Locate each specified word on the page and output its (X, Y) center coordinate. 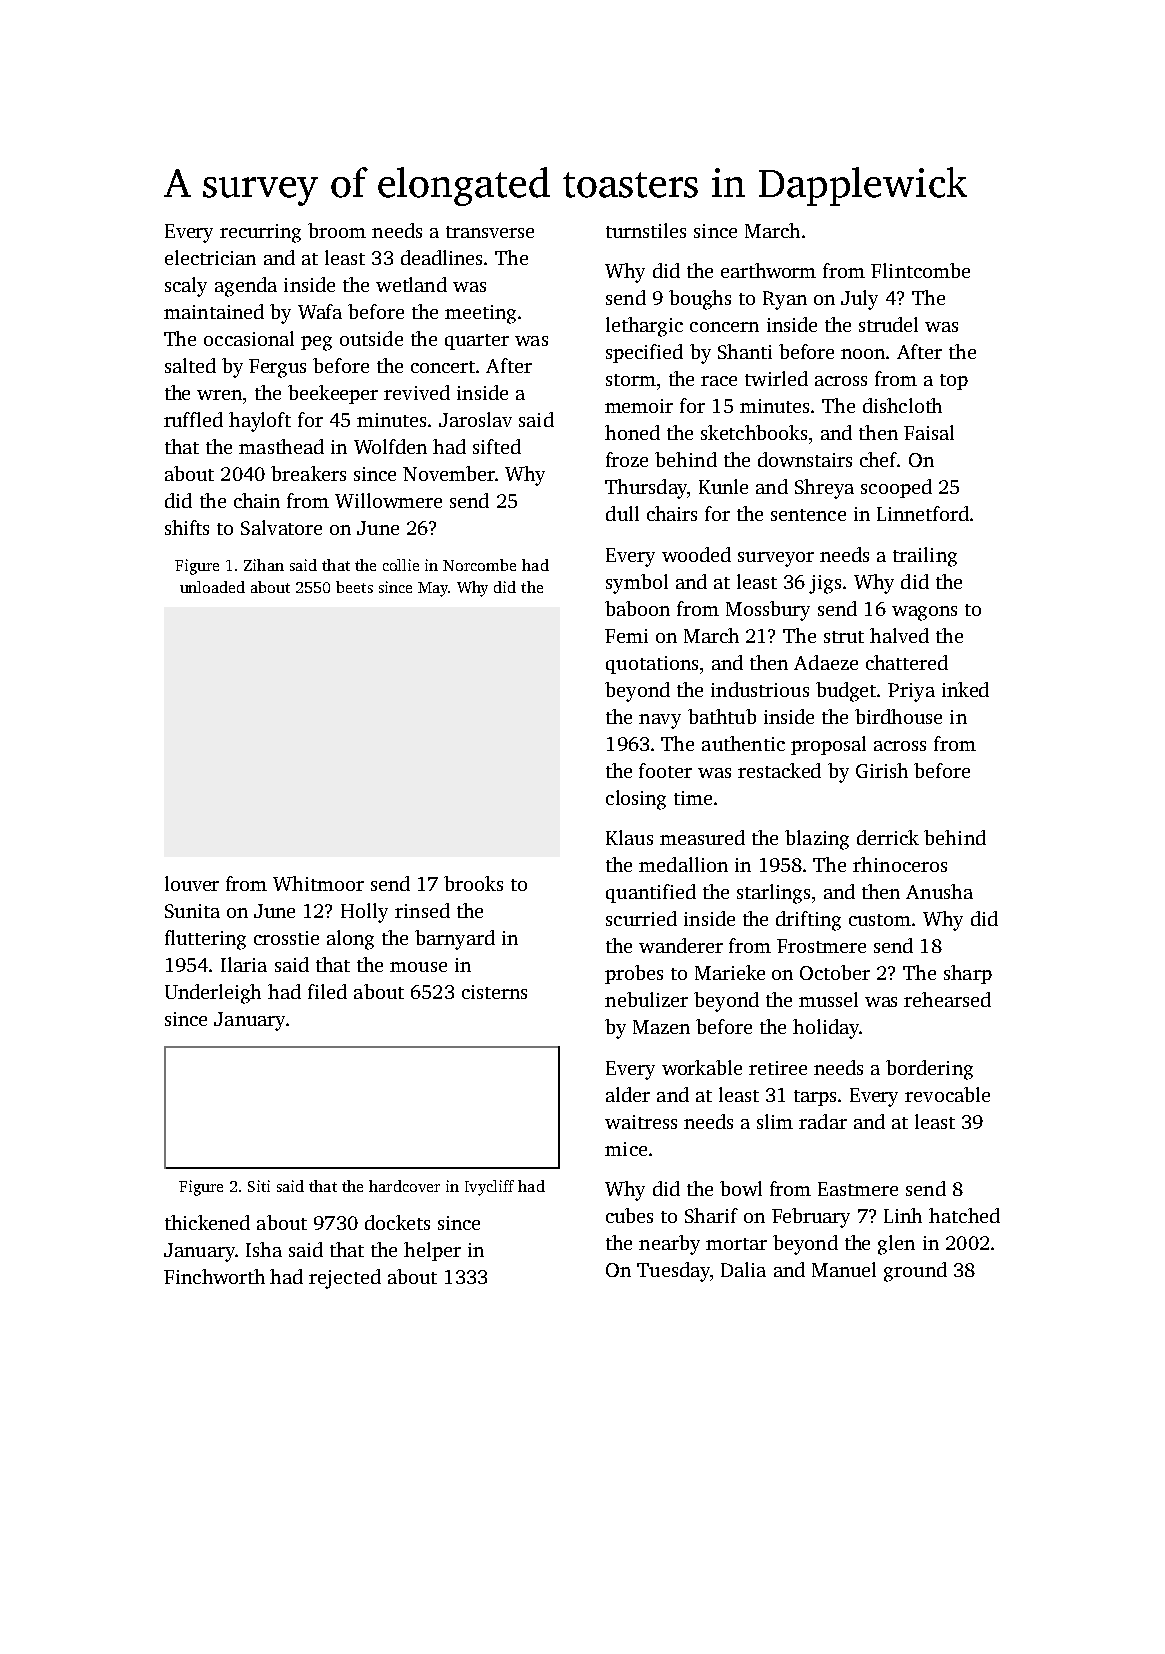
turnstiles (646, 230)
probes (634, 974)
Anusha (939, 891)
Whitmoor (318, 883)
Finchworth (214, 1276)
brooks (473, 883)
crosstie (286, 938)
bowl (741, 1188)
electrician (210, 257)
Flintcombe (920, 270)
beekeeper (333, 394)
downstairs (805, 459)
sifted (497, 446)
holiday (826, 1029)
